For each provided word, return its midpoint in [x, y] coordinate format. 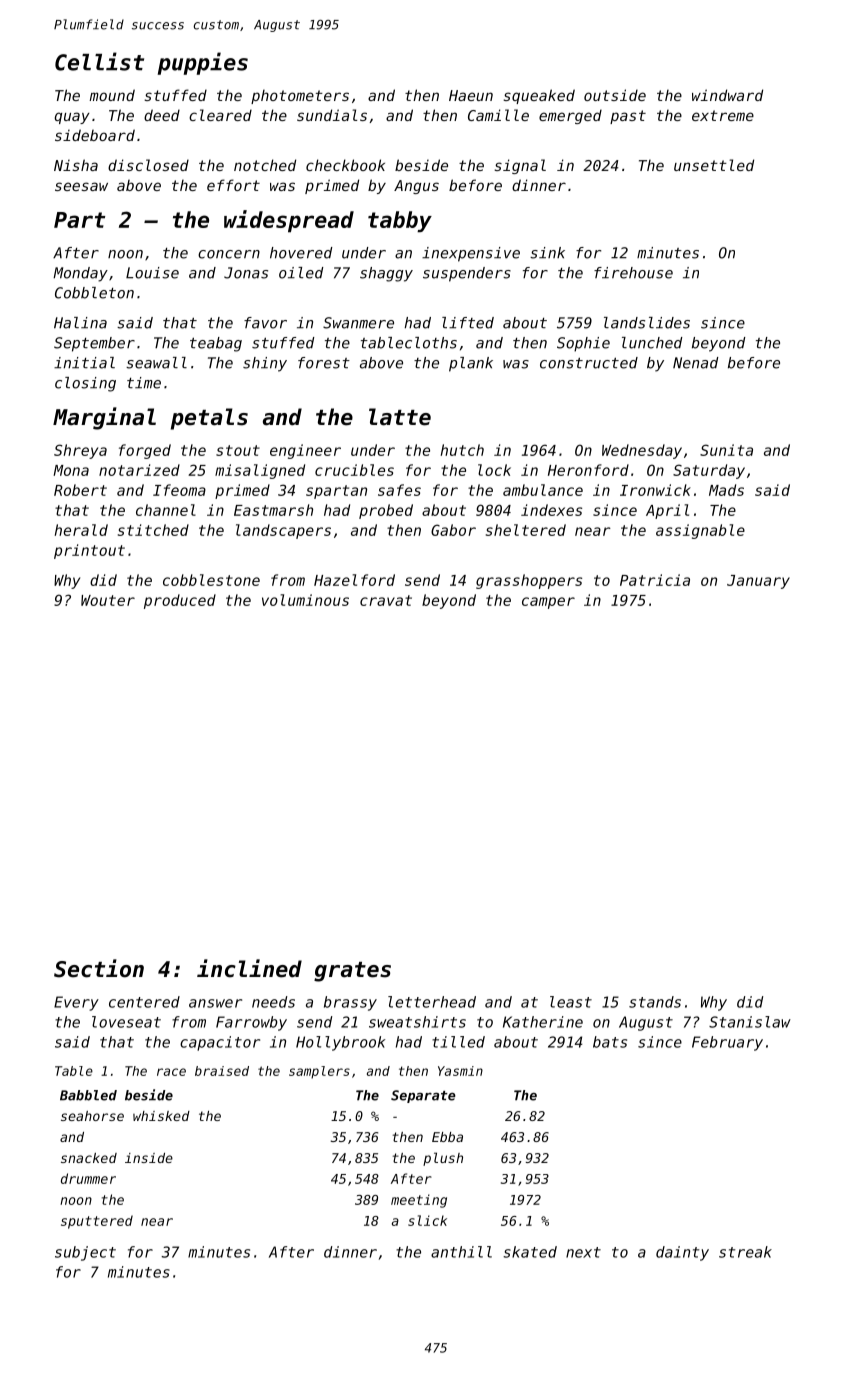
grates [352, 972]
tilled [458, 1042]
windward [727, 95]
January [758, 582]
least [571, 1002]
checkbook [345, 165]
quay [72, 118]
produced [180, 601]
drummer [88, 1178]
